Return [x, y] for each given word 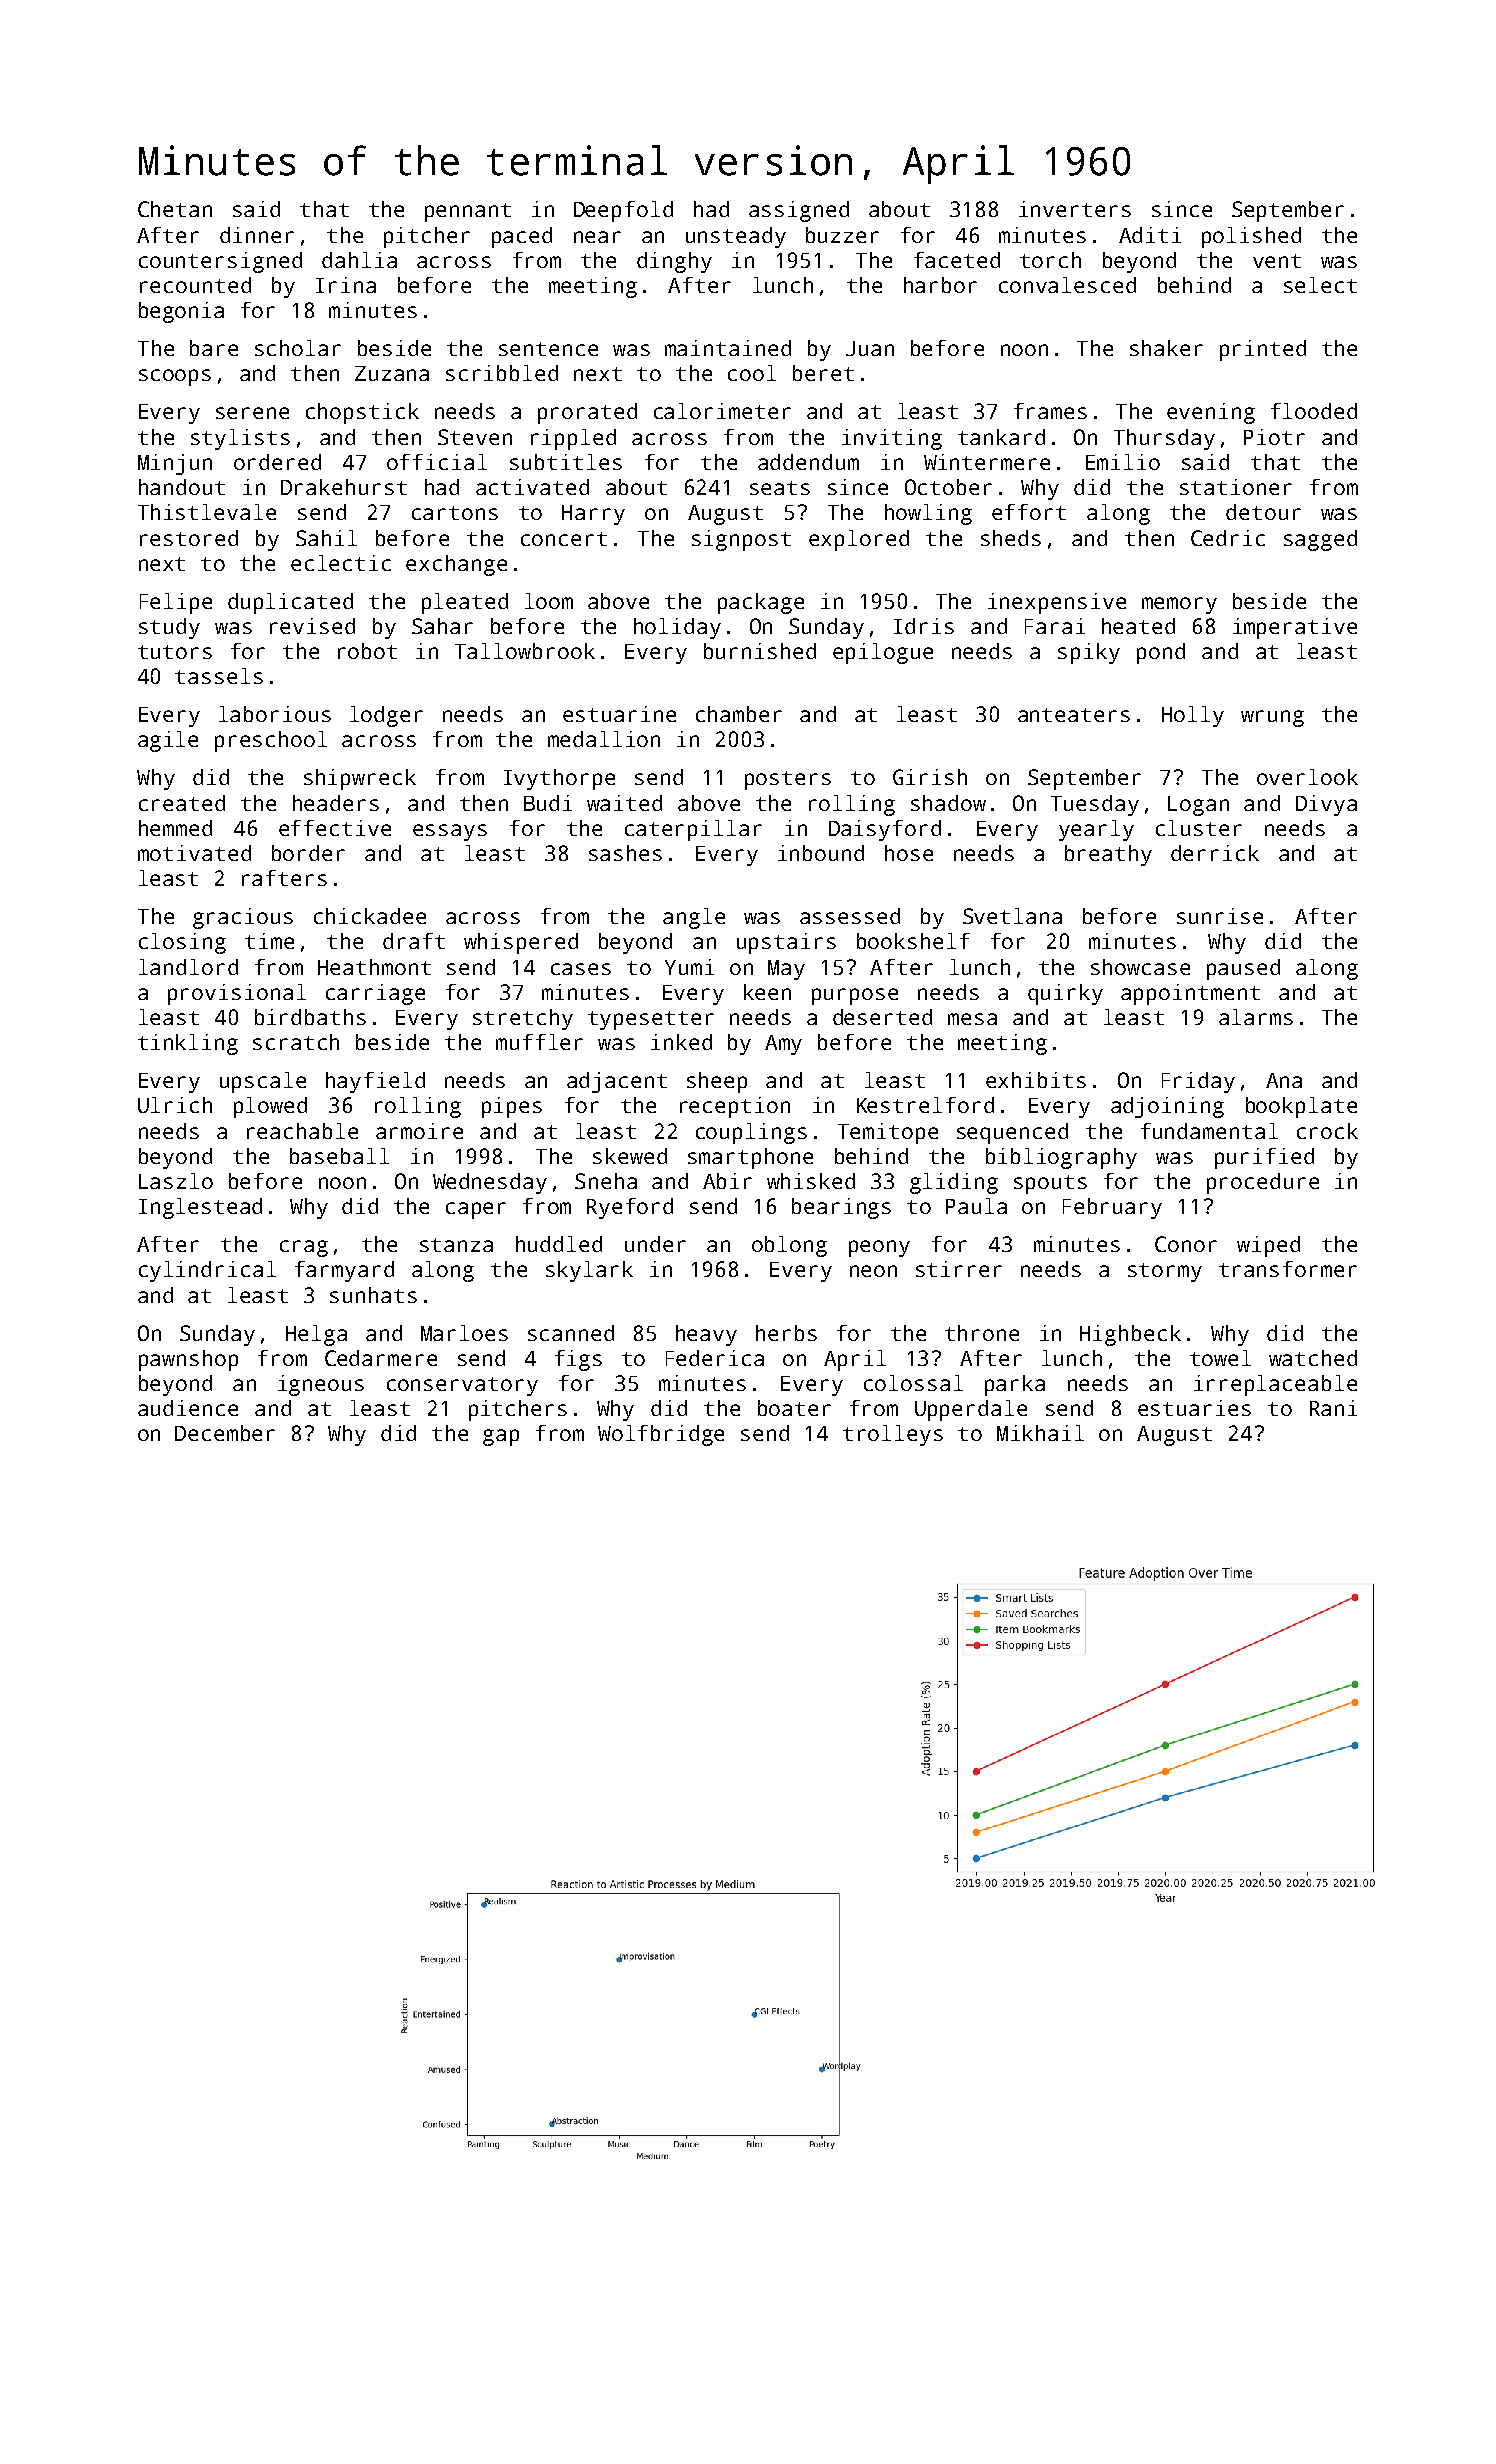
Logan [1198, 806]
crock [1327, 1131]
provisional [237, 994]
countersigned [220, 262]
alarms [1256, 1017]
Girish [930, 777]
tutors [175, 652]
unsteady [736, 237]
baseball [339, 1156]
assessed [850, 916]
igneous [321, 1385]
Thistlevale [207, 512]
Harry [593, 515]
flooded [1314, 411]
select [1320, 285]
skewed [630, 1156]
